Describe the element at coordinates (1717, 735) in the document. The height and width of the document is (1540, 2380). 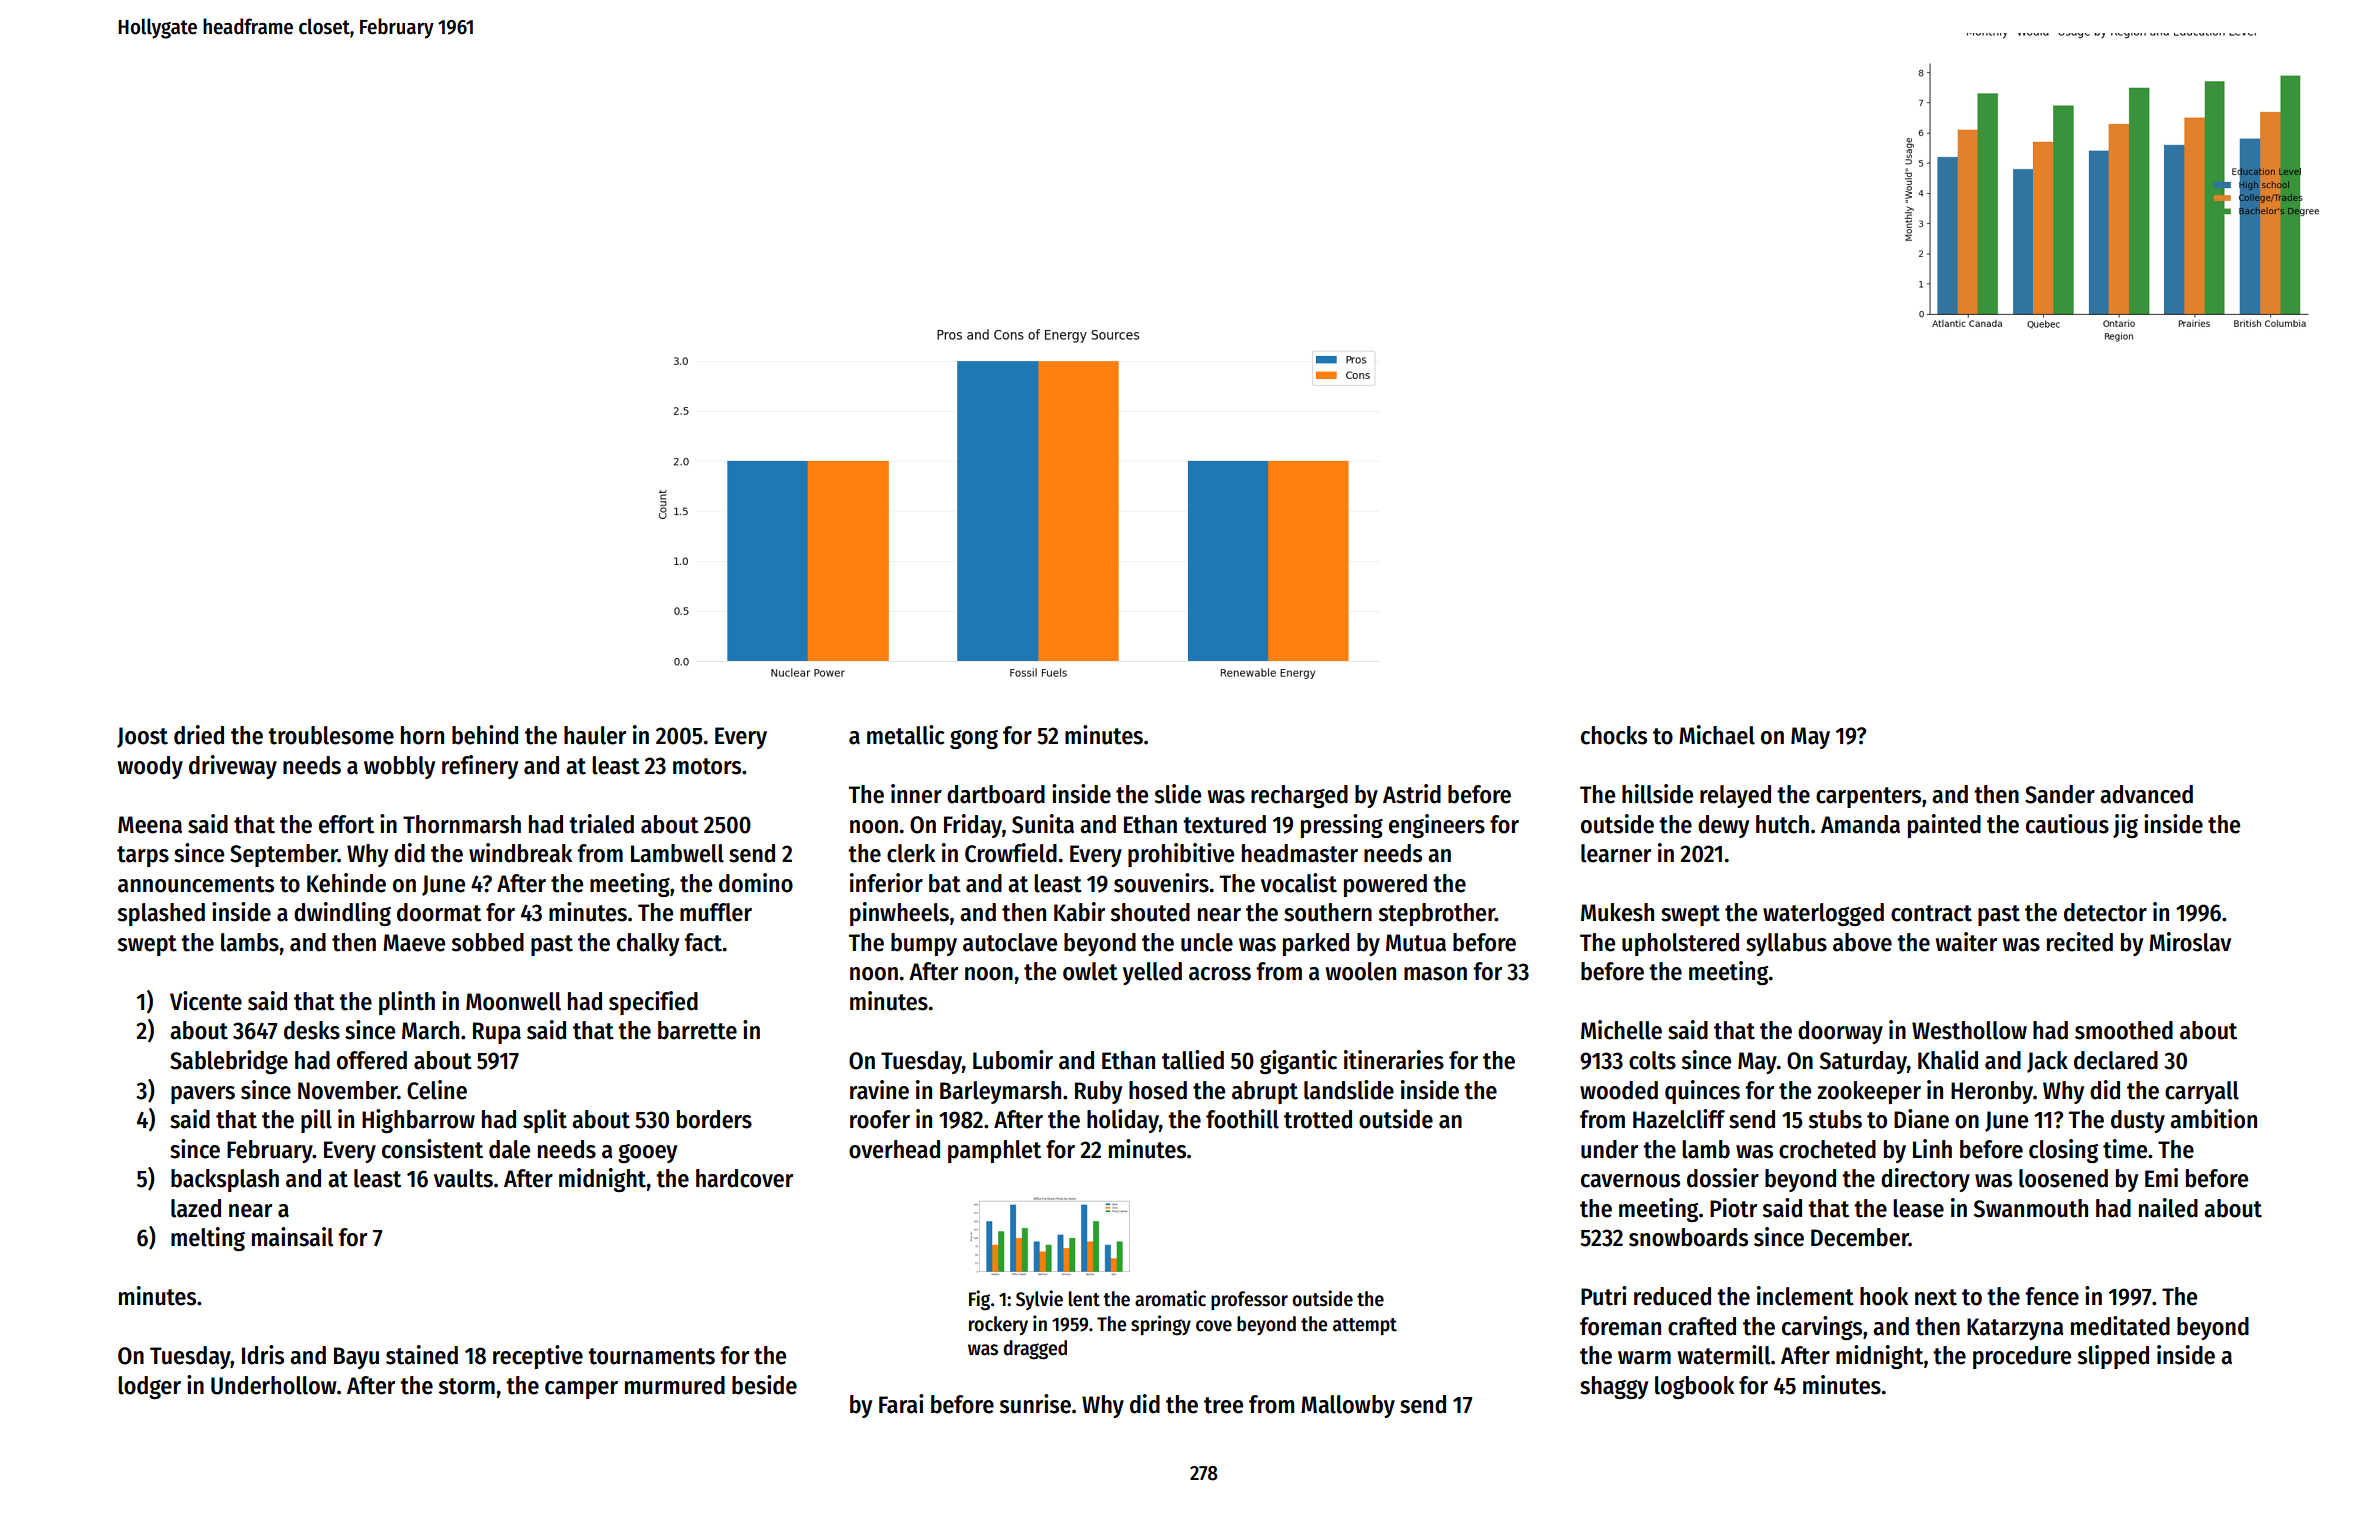
I see `Michael` at that location.
